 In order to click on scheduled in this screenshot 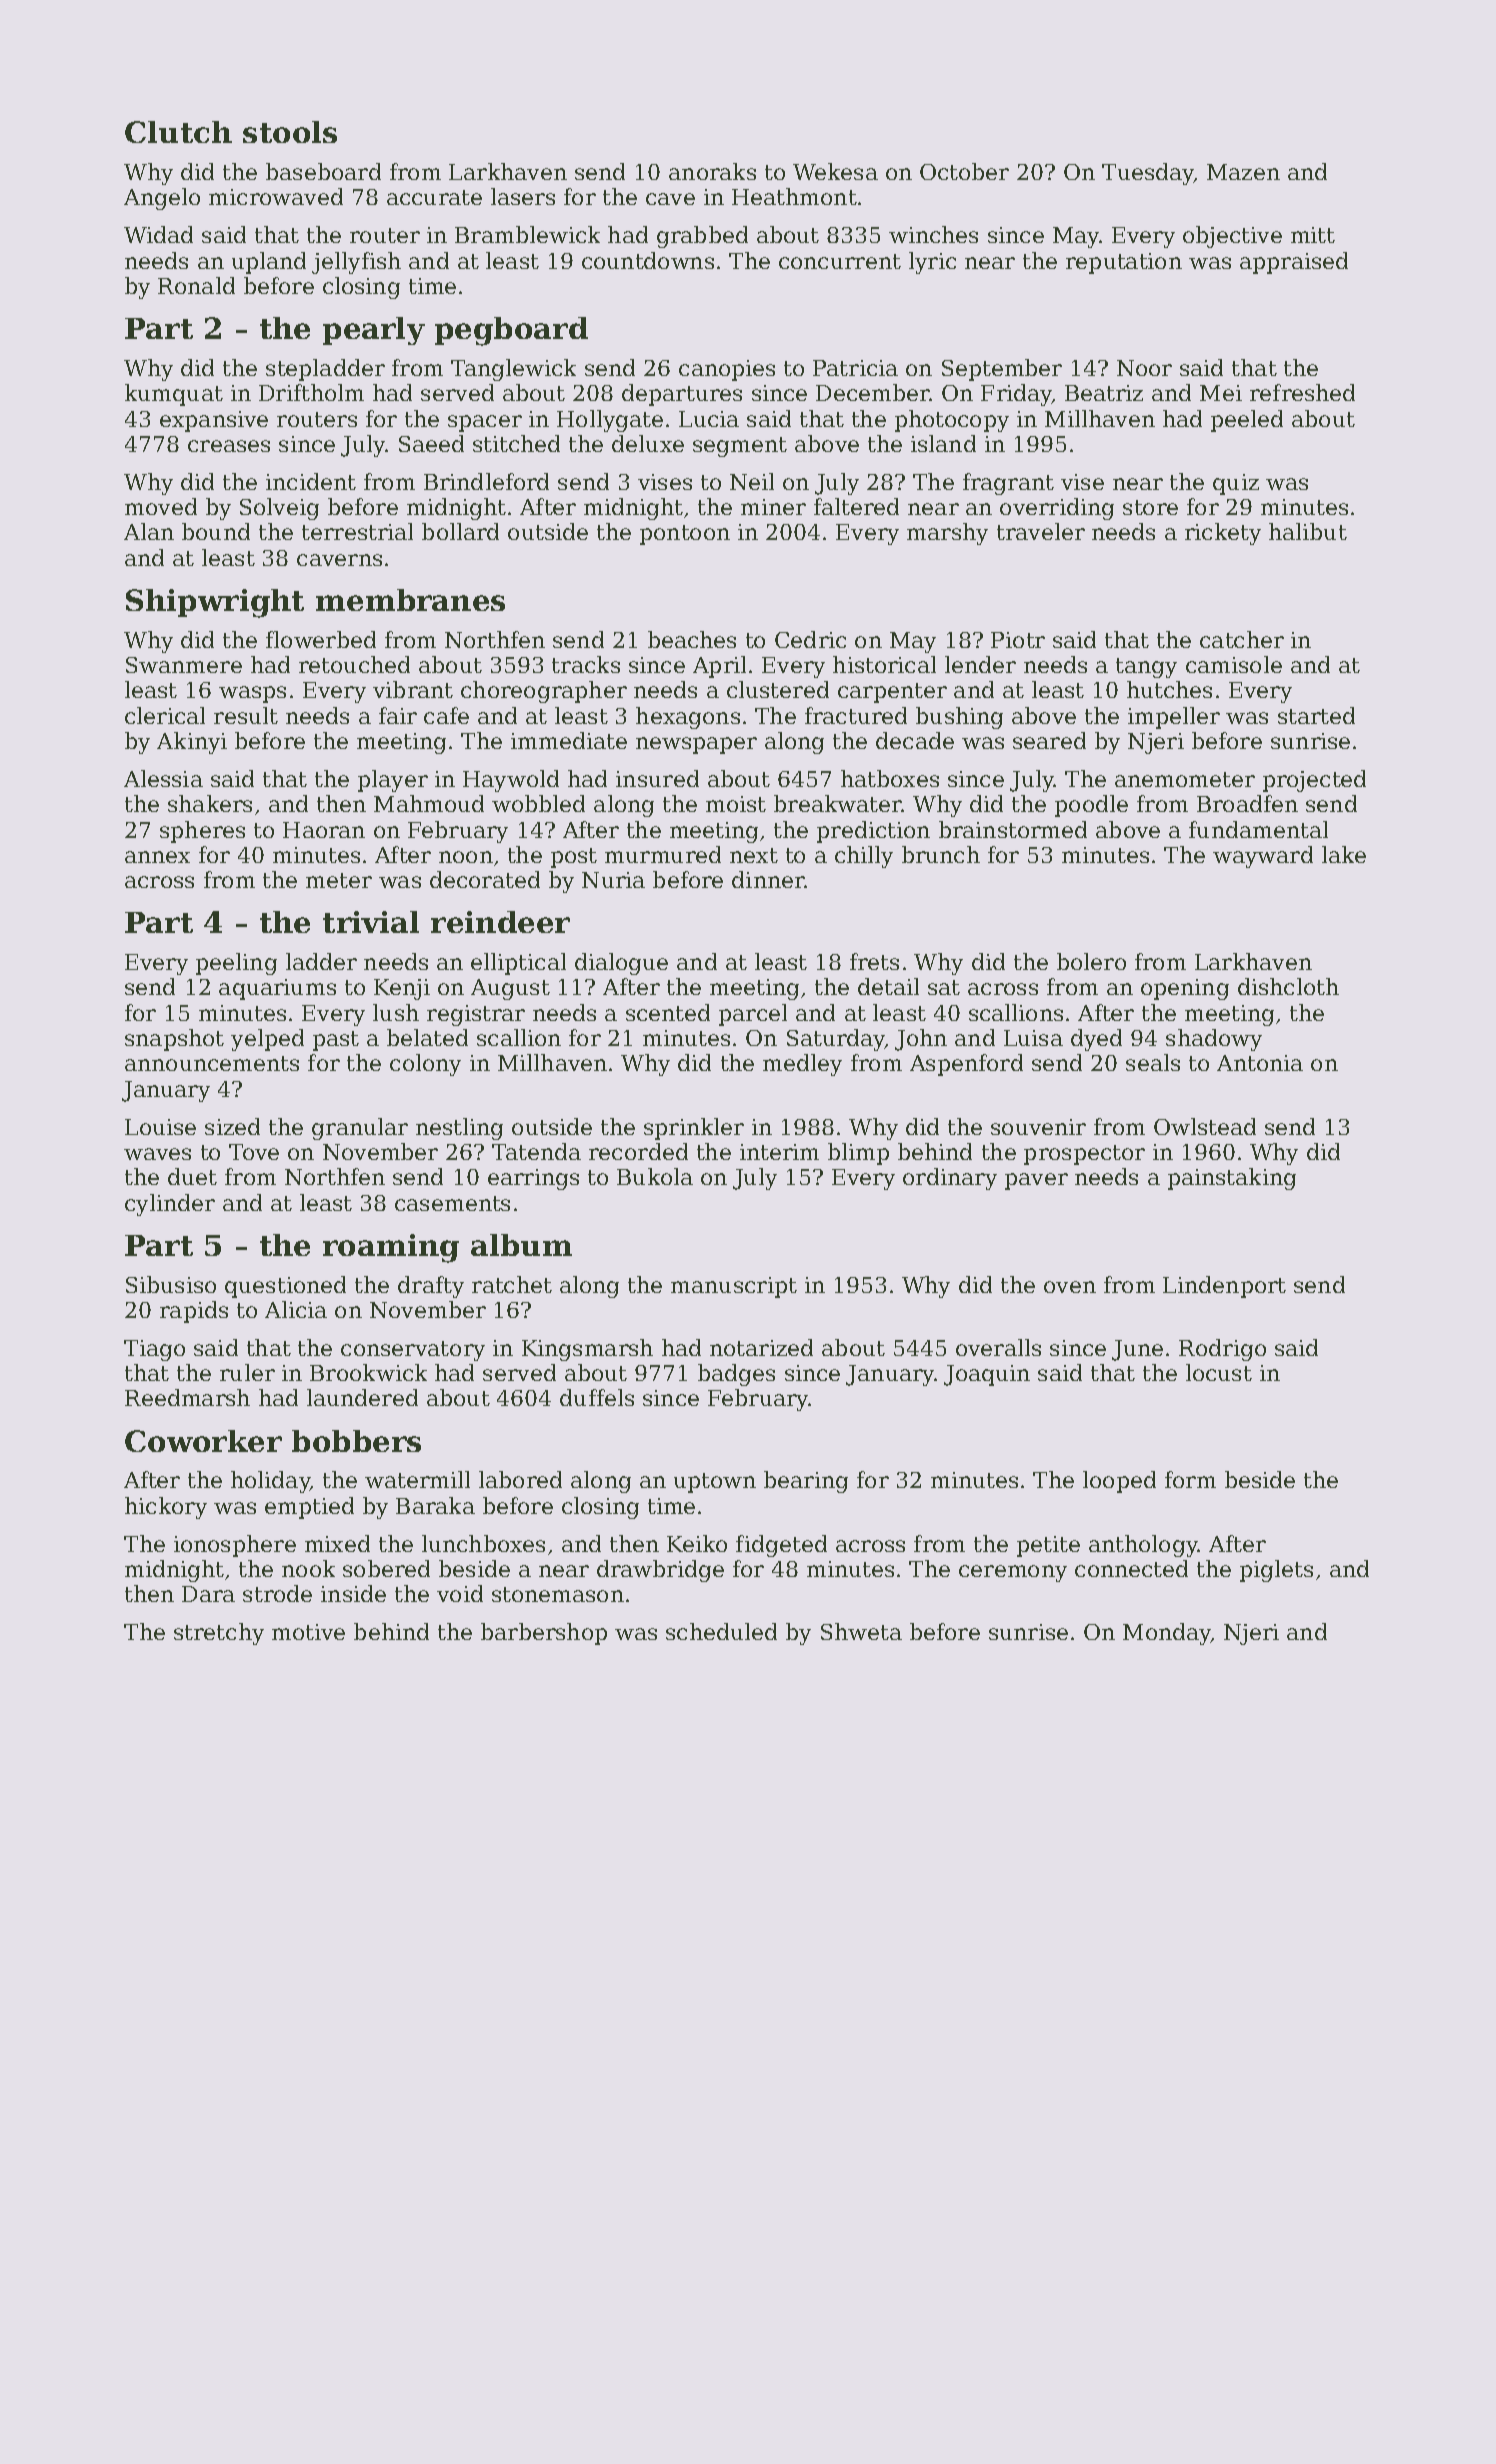, I will do `click(721, 1631)`.
